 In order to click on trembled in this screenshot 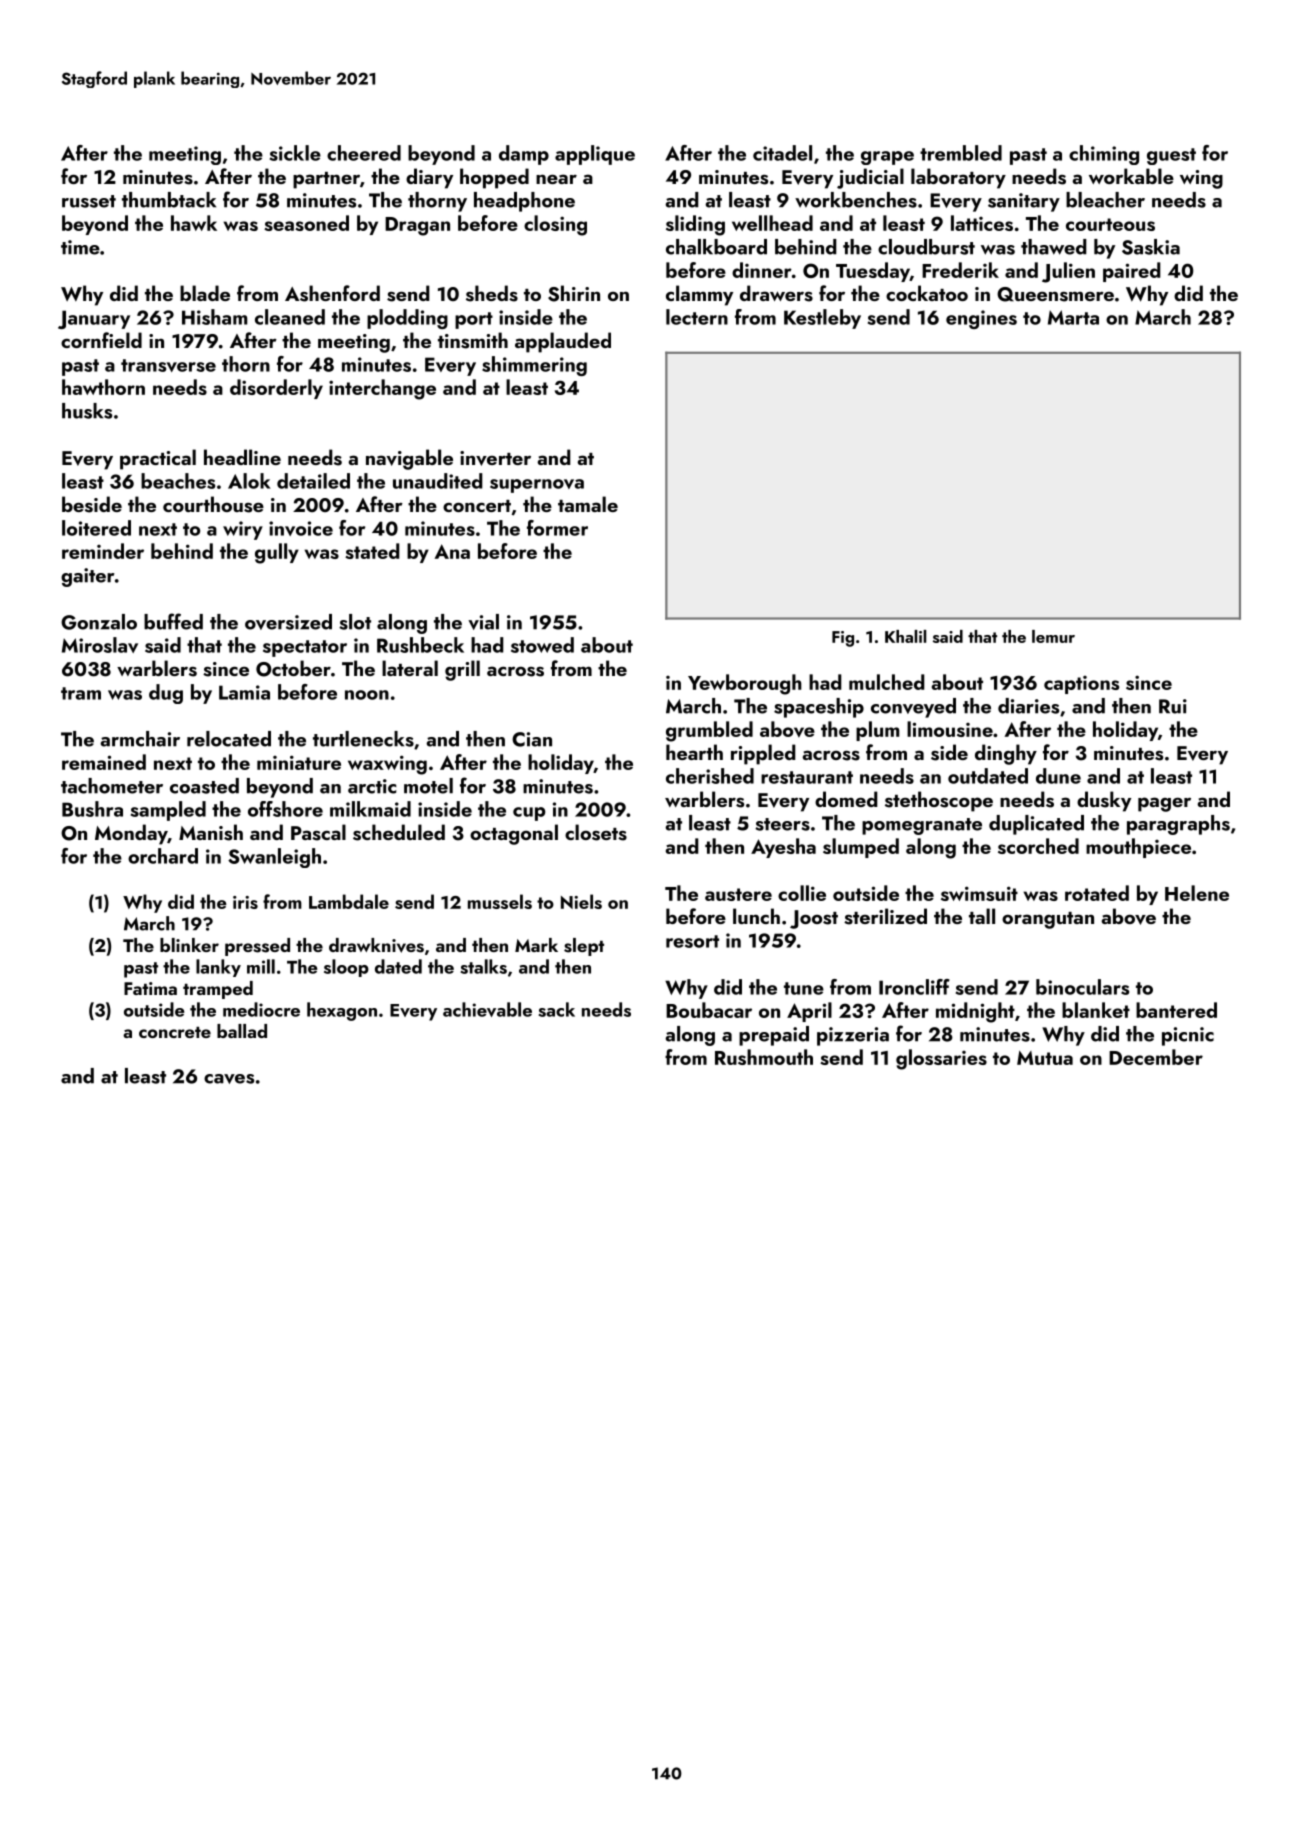, I will do `click(961, 153)`.
